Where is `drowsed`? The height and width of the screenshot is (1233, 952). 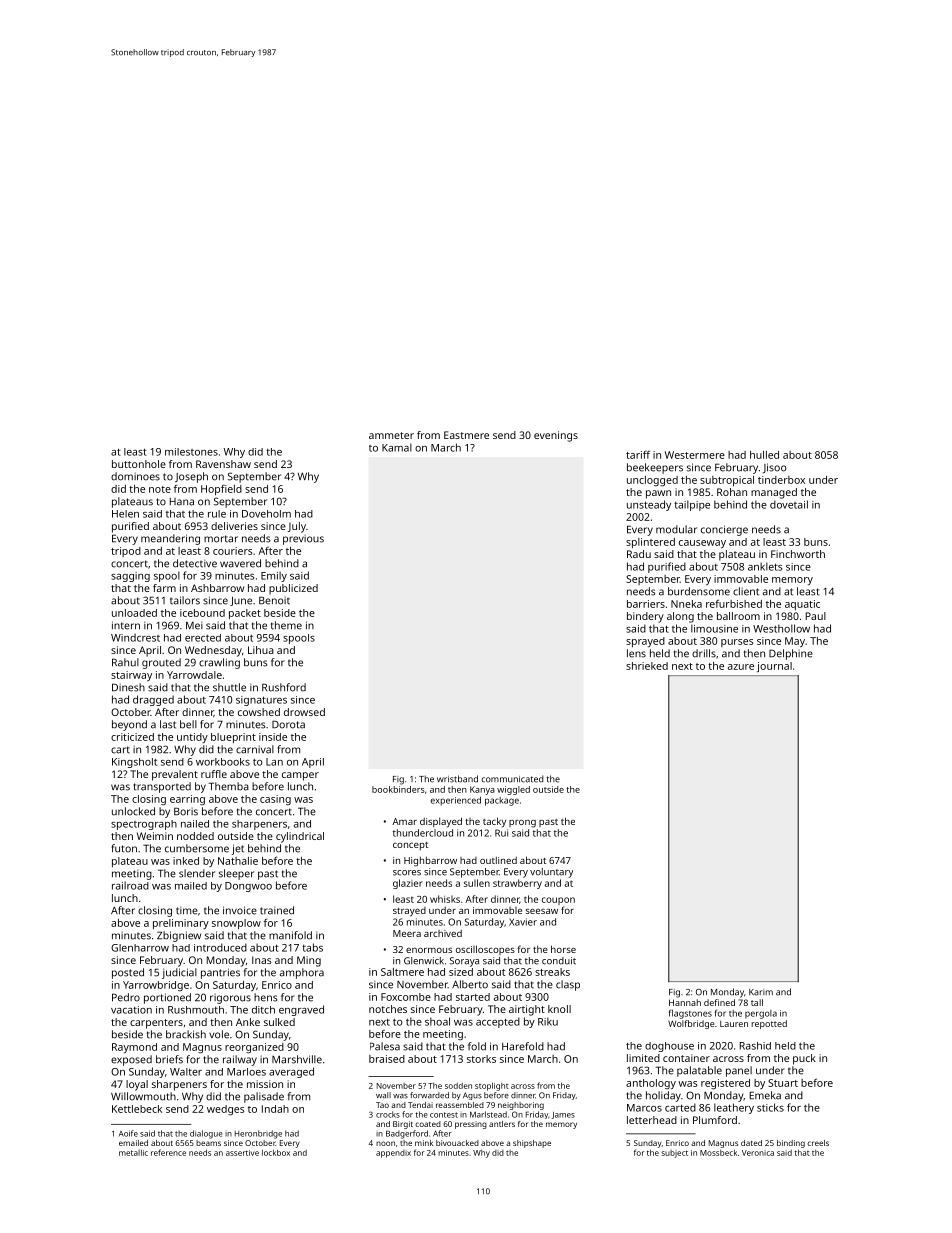
drowsed is located at coordinates (304, 712).
